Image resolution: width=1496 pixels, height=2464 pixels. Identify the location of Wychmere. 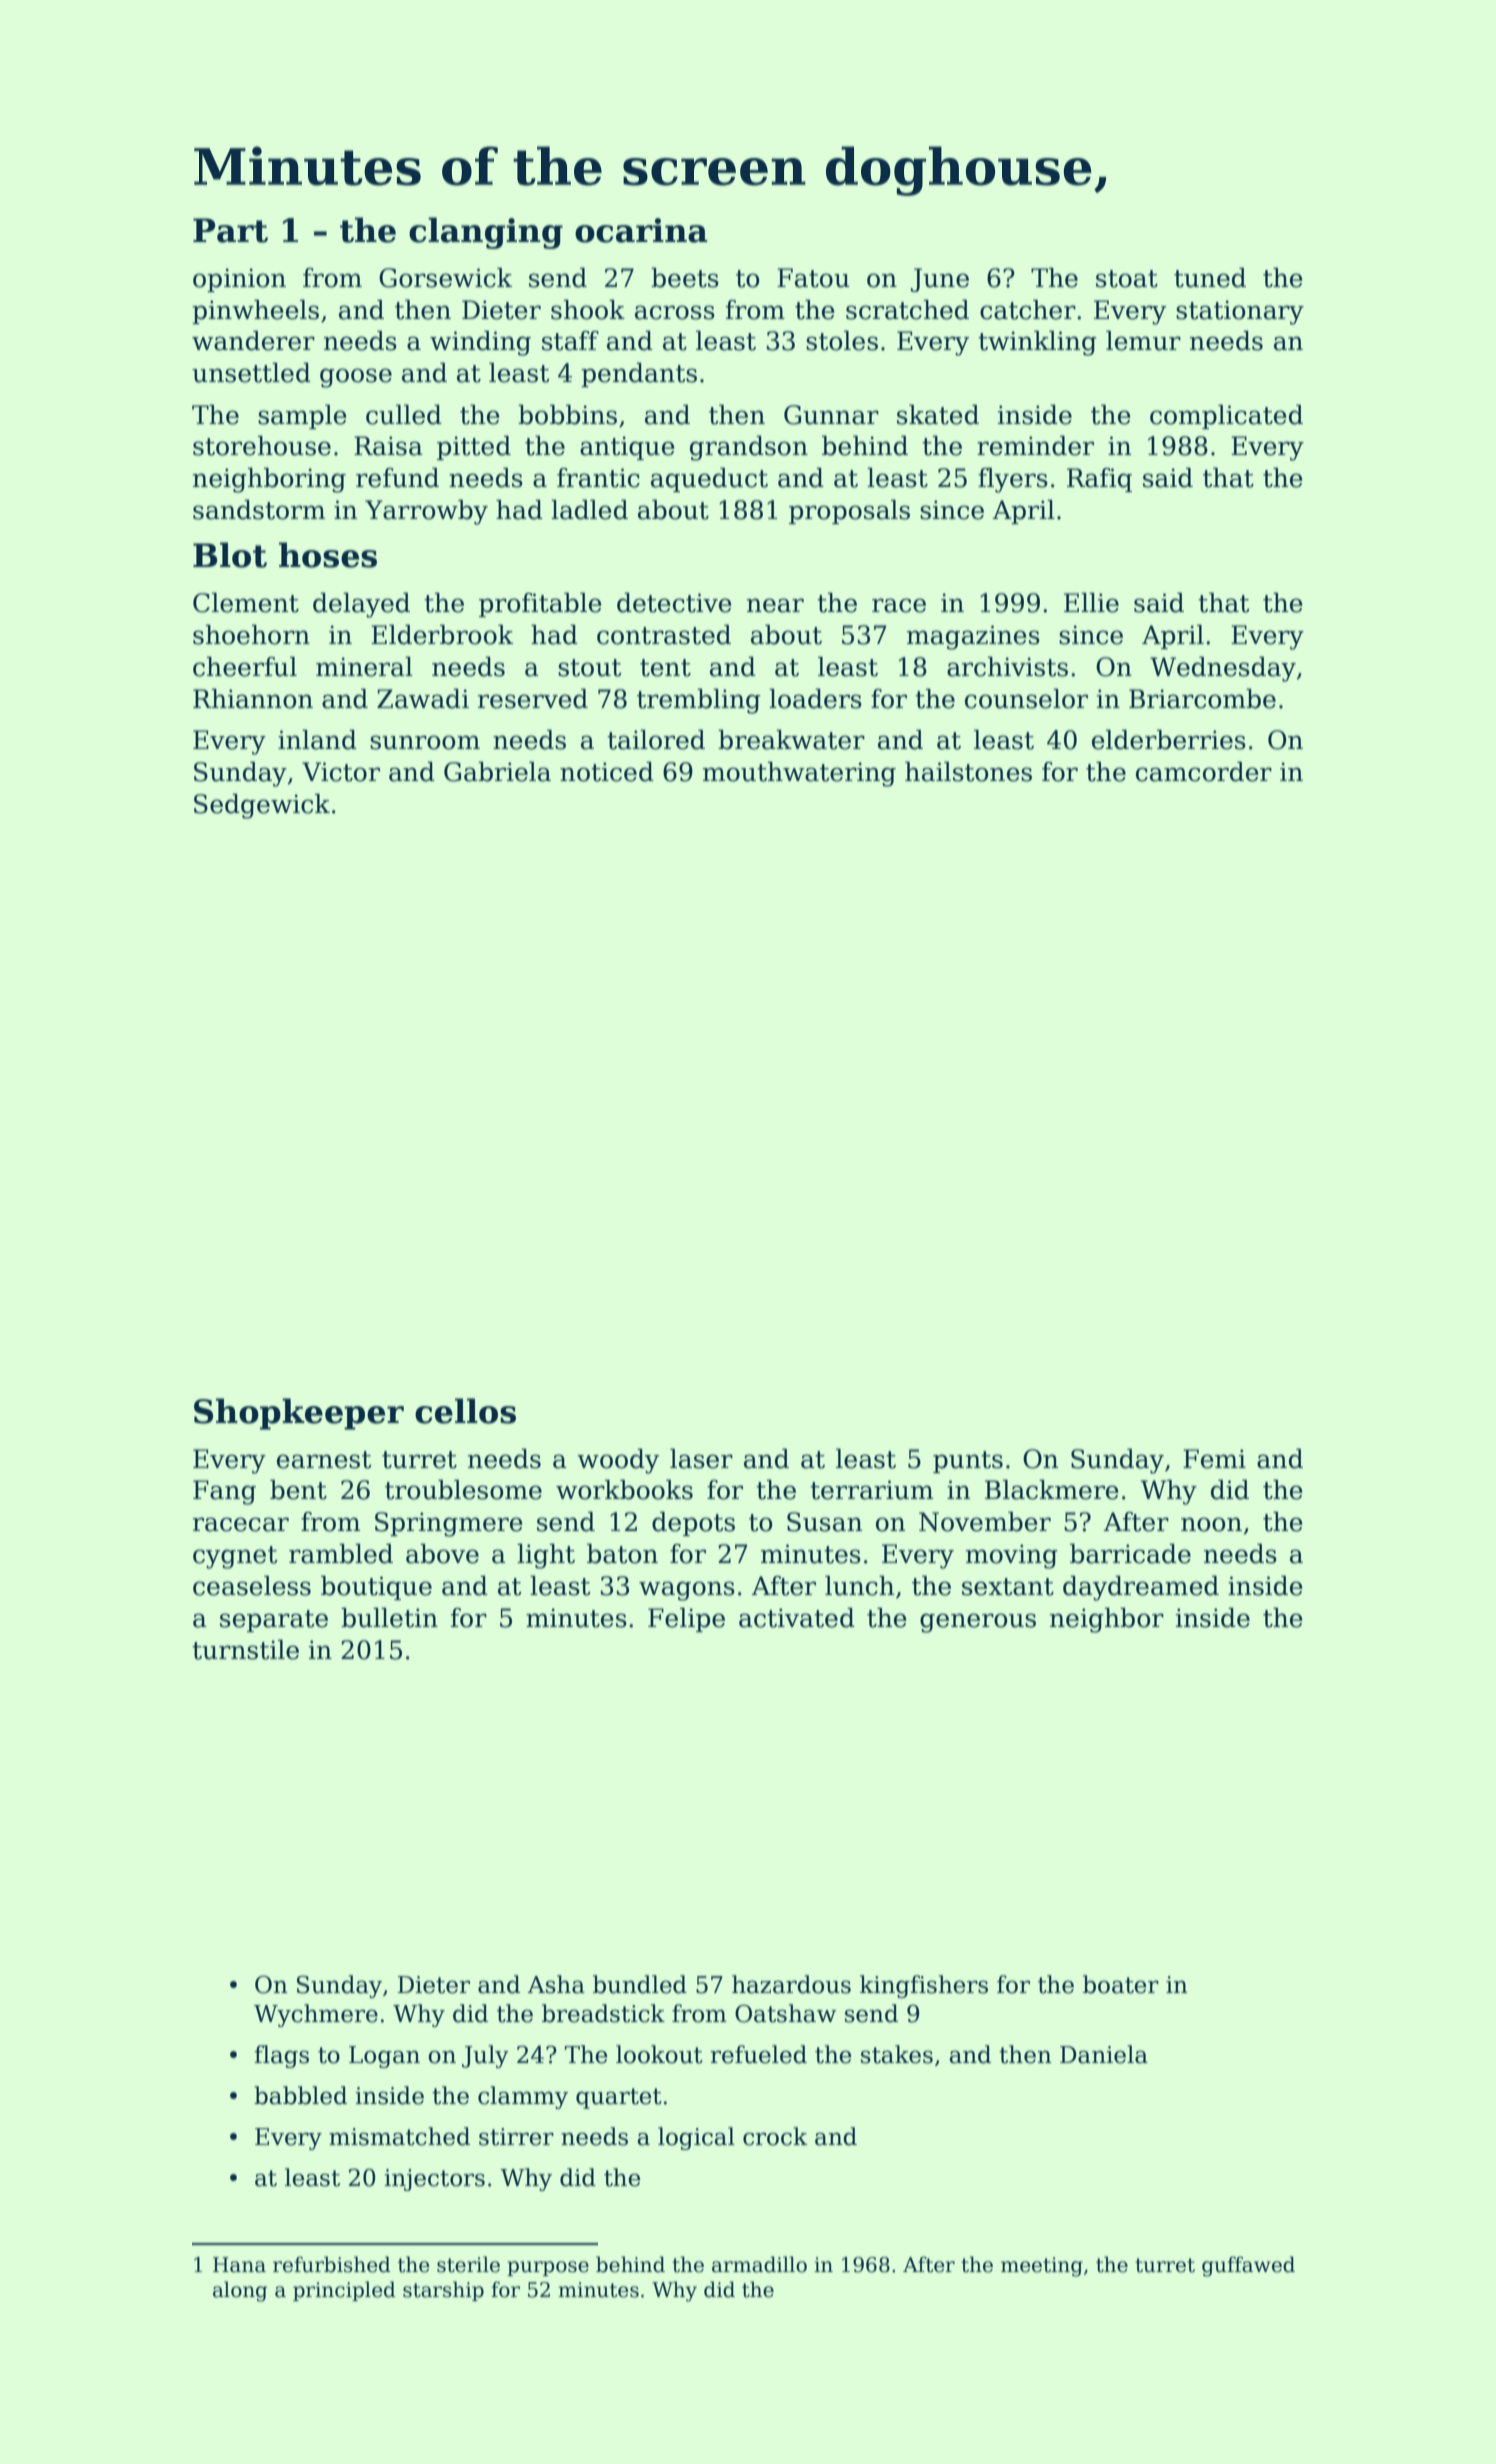
(316, 2015).
